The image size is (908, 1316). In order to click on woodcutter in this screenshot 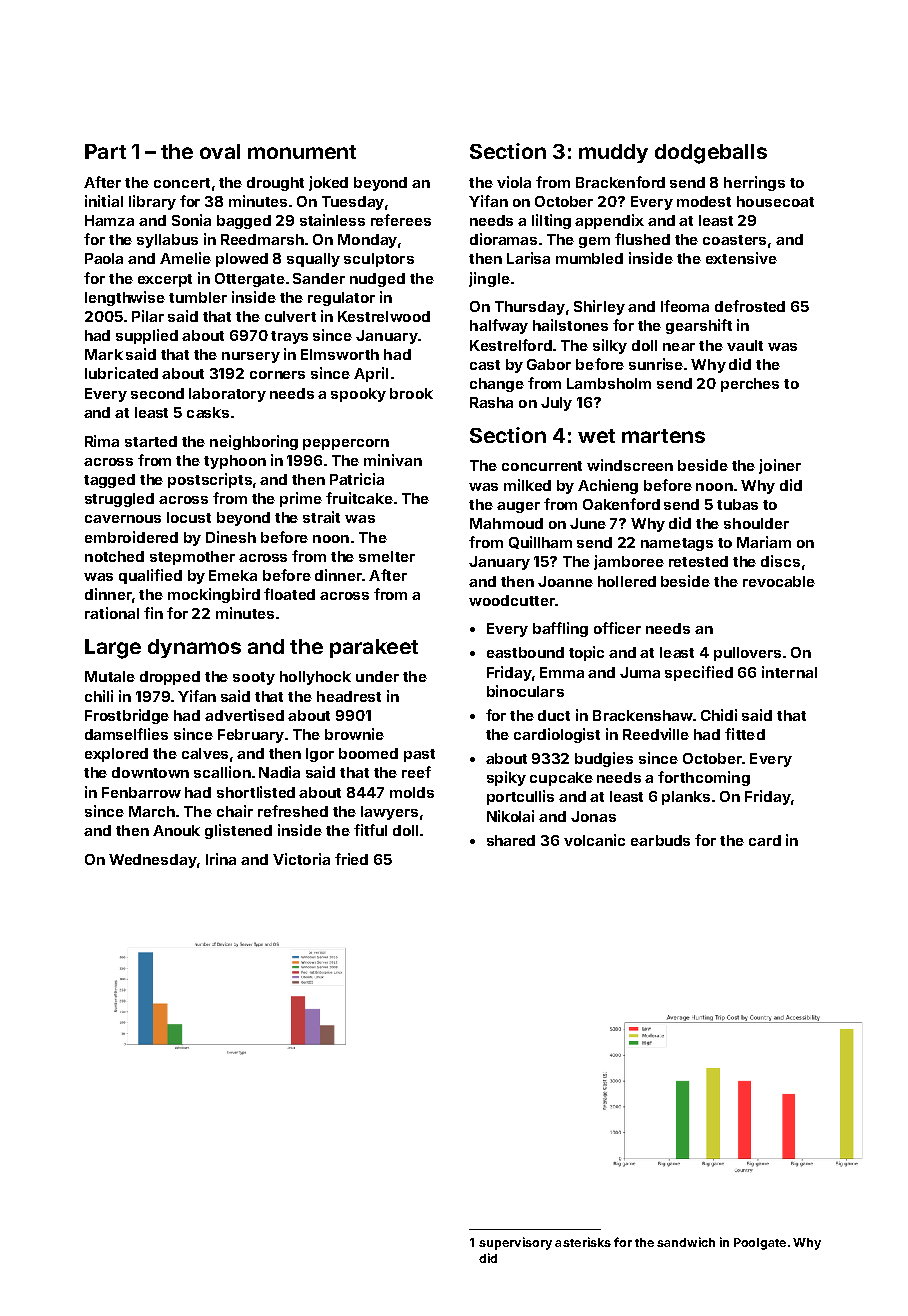, I will do `click(512, 600)`.
